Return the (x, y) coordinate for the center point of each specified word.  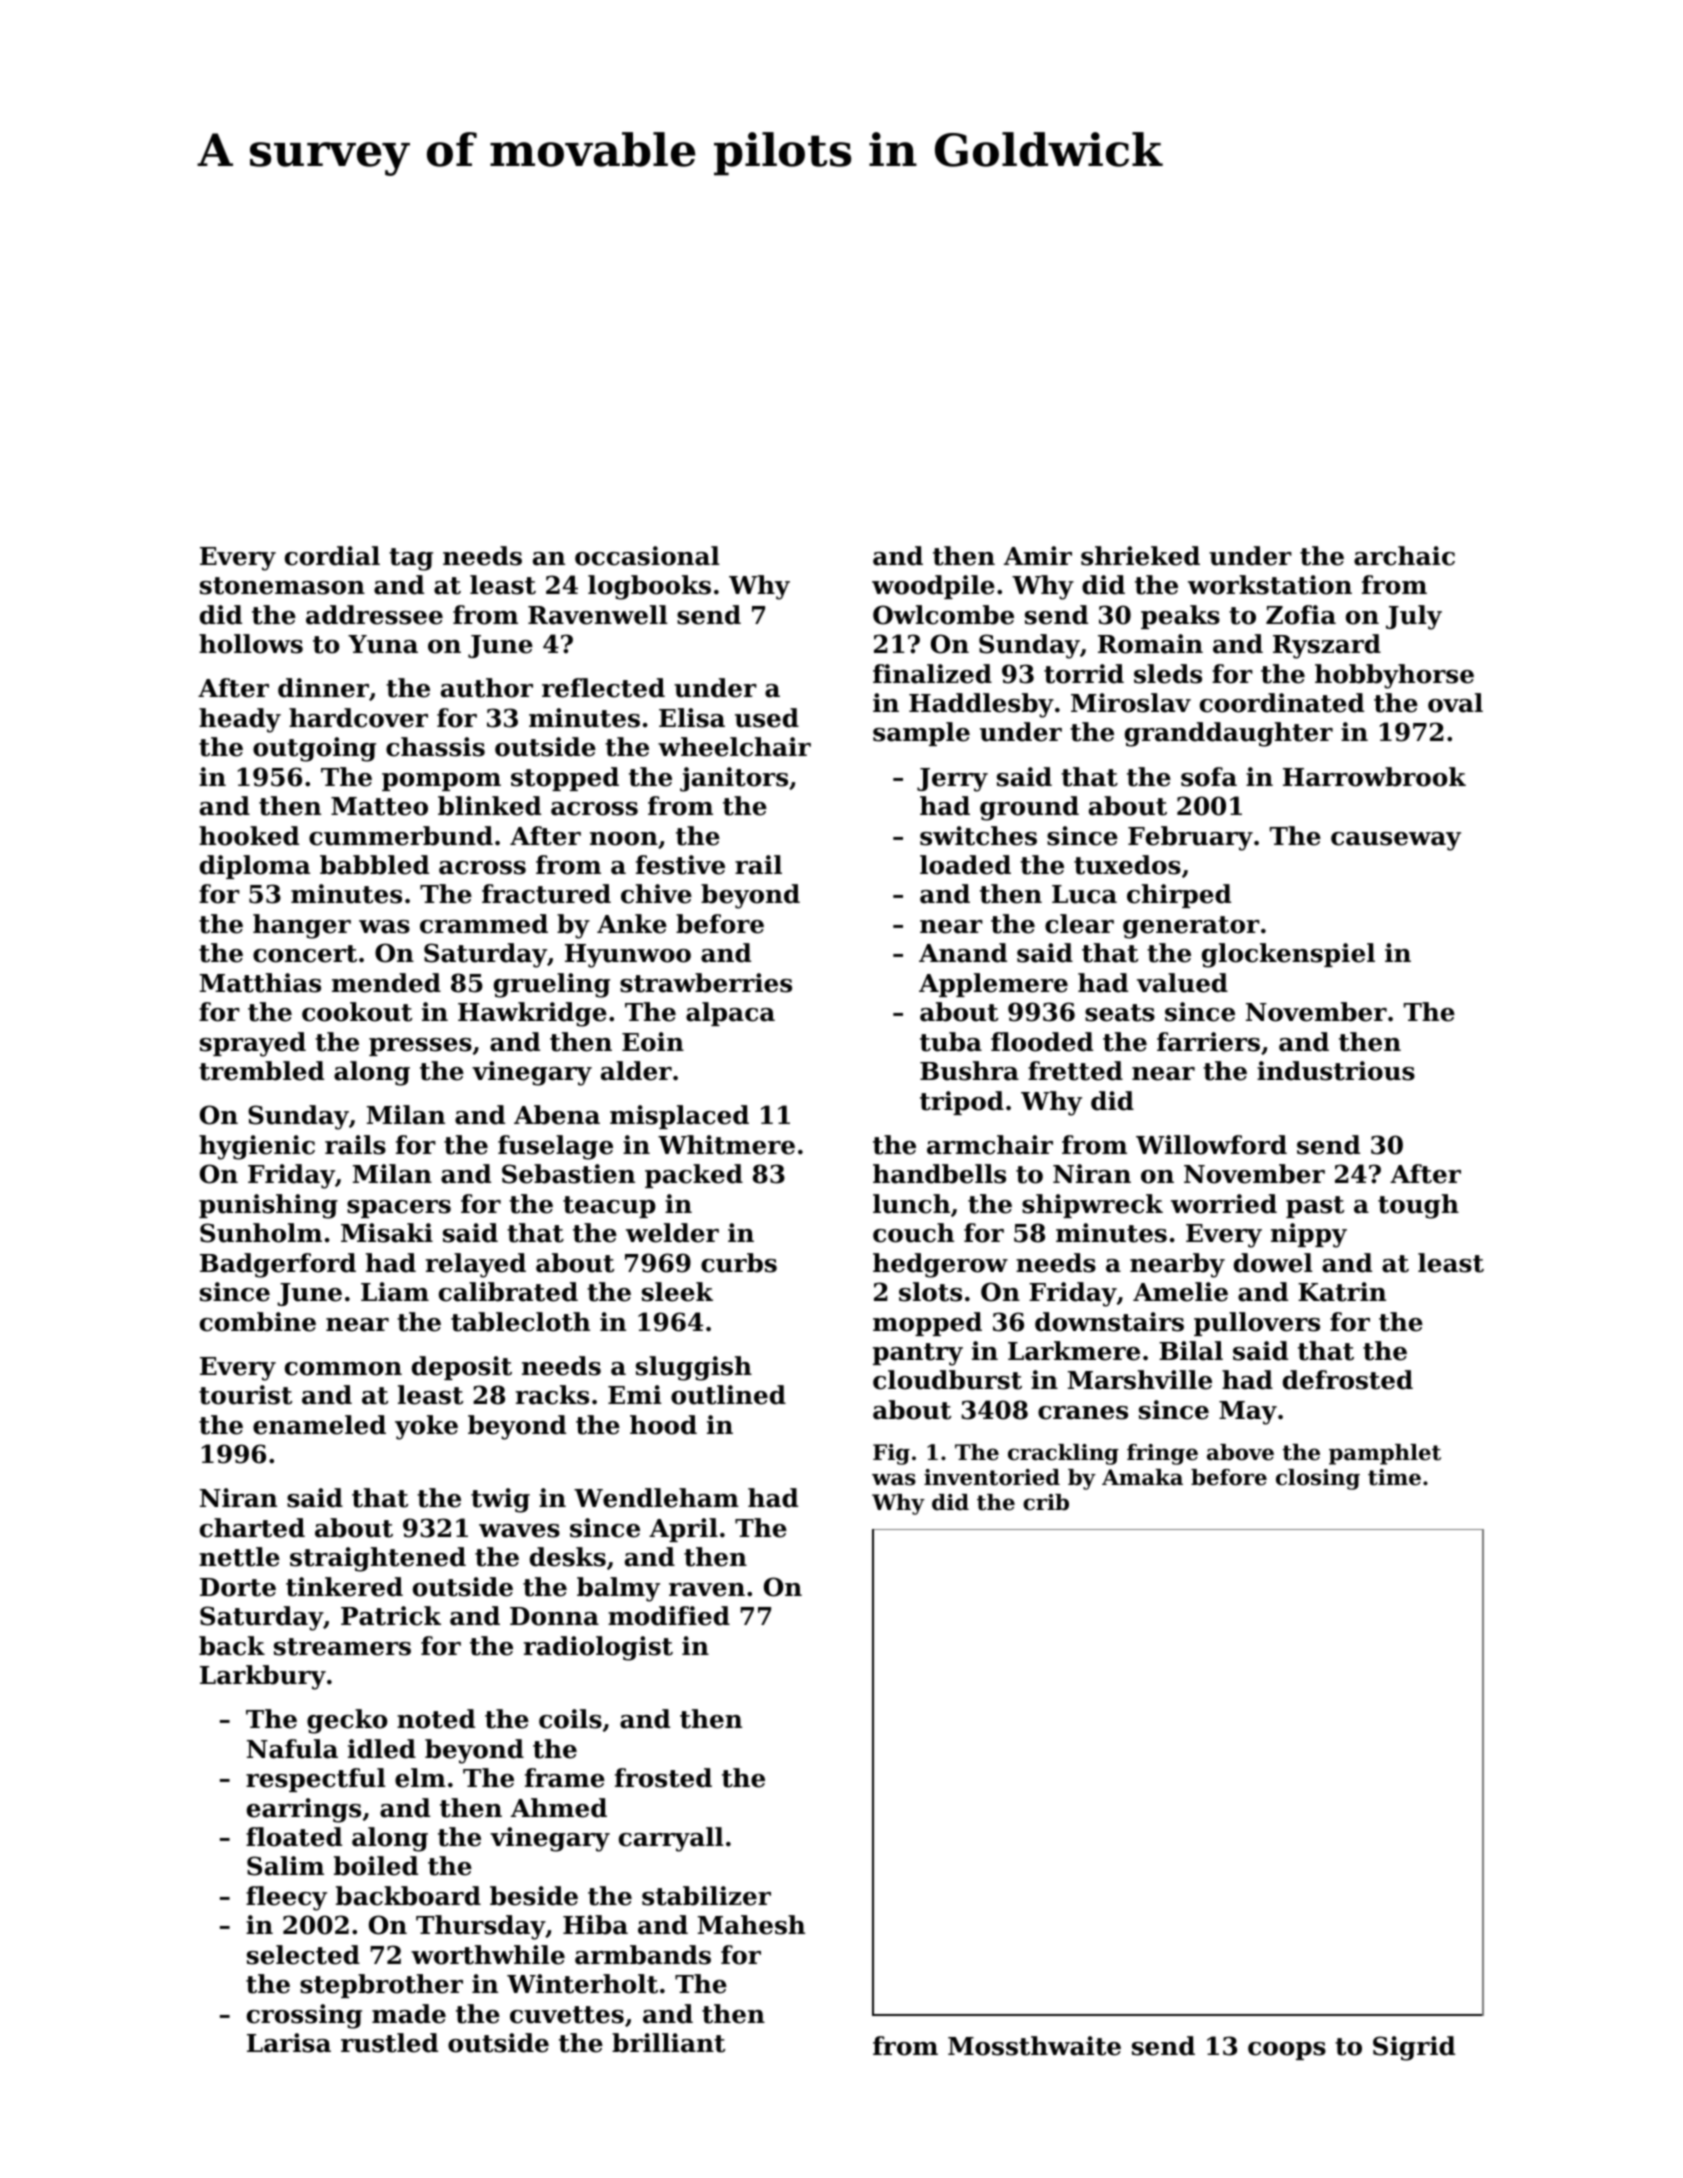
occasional (647, 556)
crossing (304, 2016)
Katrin (1342, 1292)
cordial (332, 556)
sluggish (694, 1368)
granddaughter (1229, 734)
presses (420, 1047)
